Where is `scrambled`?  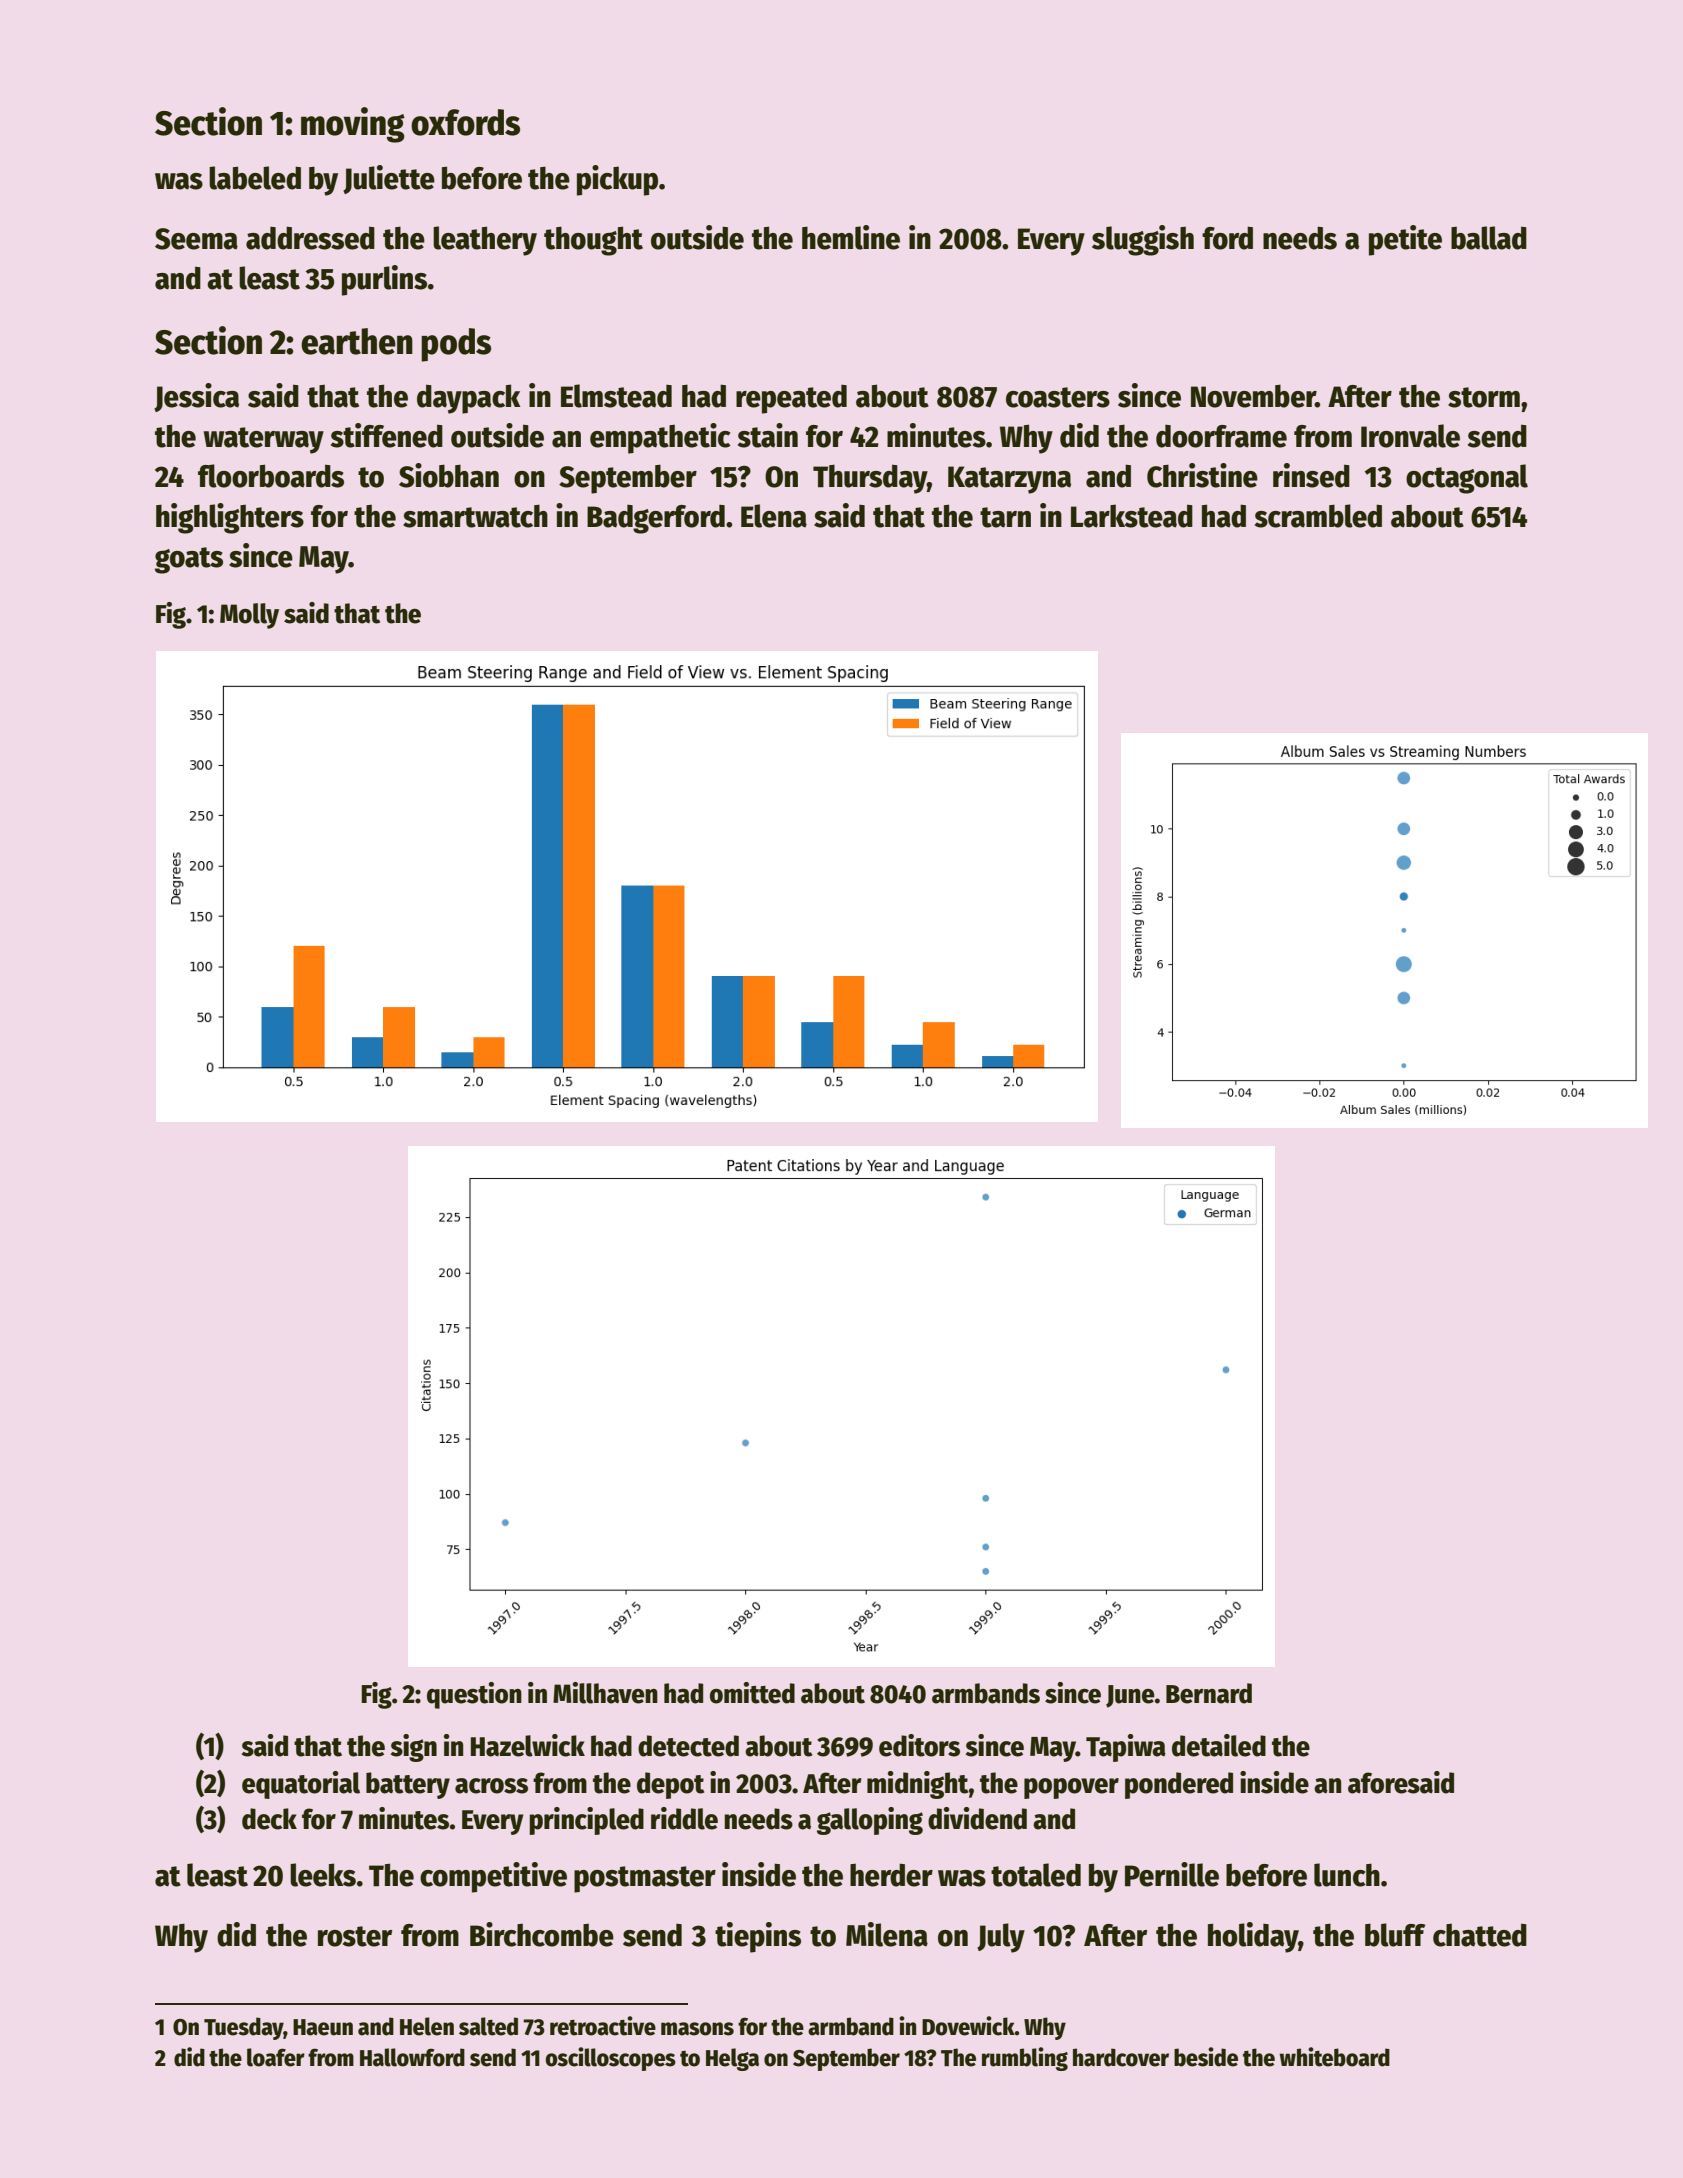 scrambled is located at coordinates (1318, 516).
